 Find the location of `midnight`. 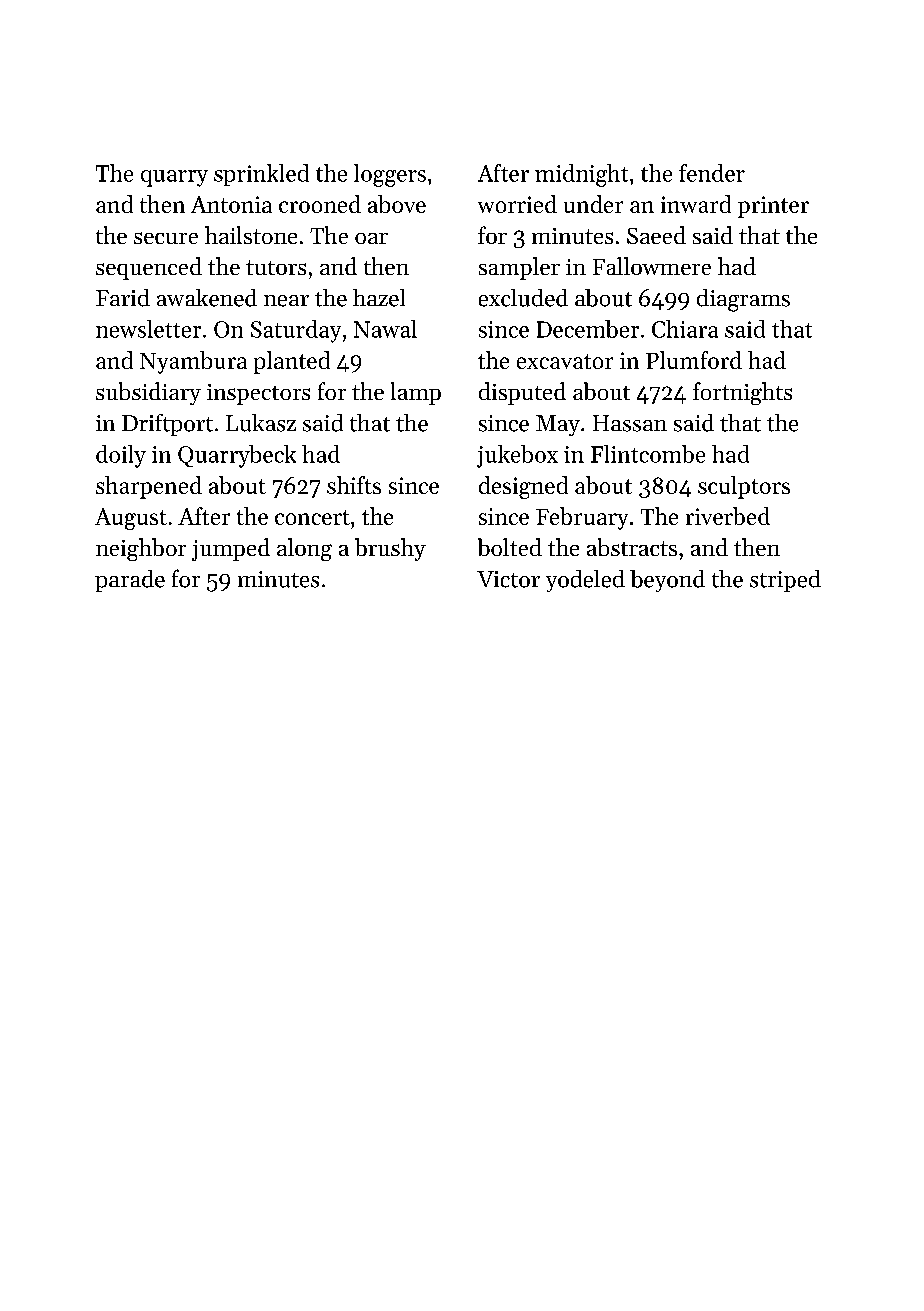

midnight is located at coordinates (581, 175).
